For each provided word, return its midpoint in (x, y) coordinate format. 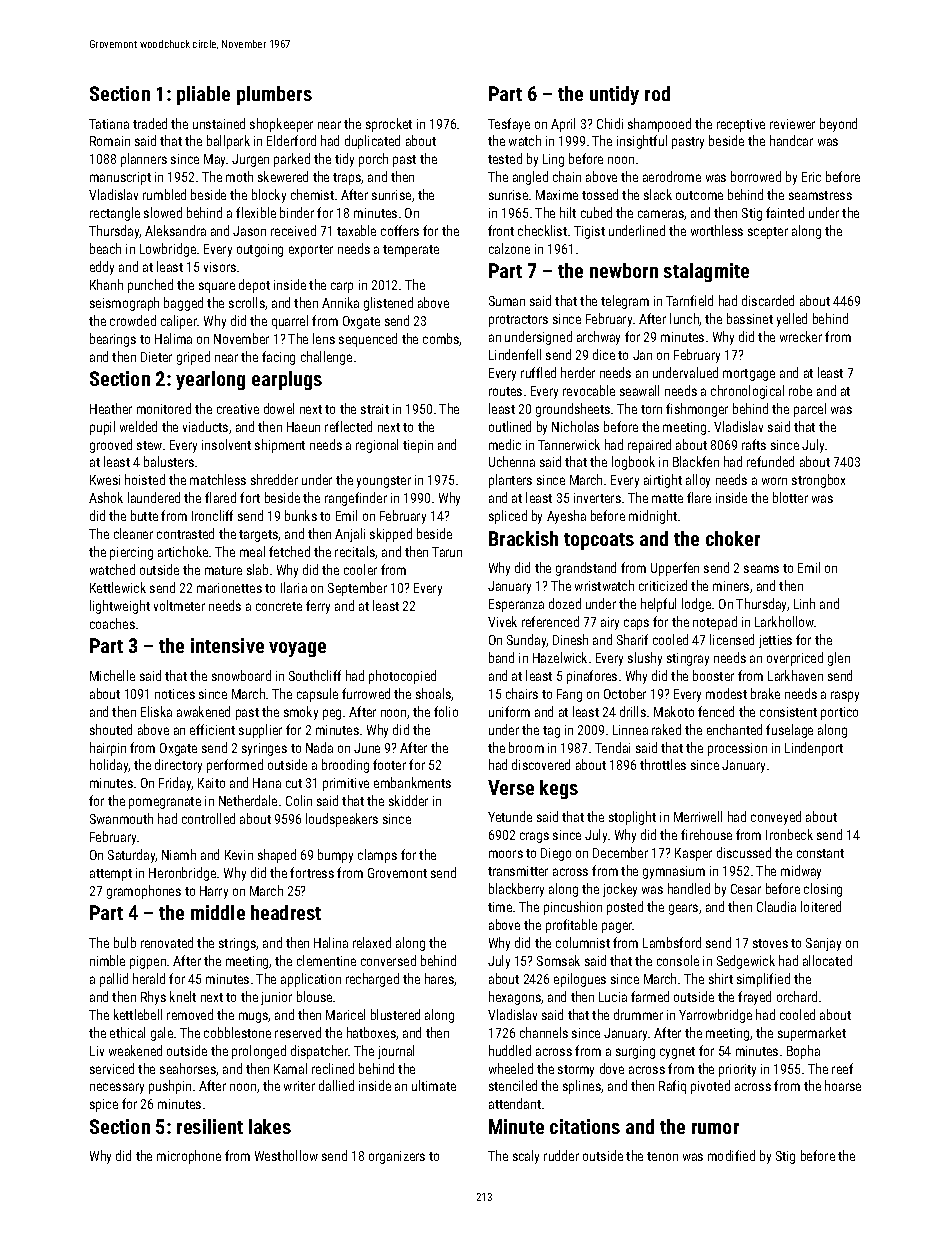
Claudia (776, 906)
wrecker (801, 336)
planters (510, 481)
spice (104, 1105)
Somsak (558, 960)
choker (733, 538)
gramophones (144, 892)
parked (292, 160)
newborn (624, 270)
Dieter (156, 357)
